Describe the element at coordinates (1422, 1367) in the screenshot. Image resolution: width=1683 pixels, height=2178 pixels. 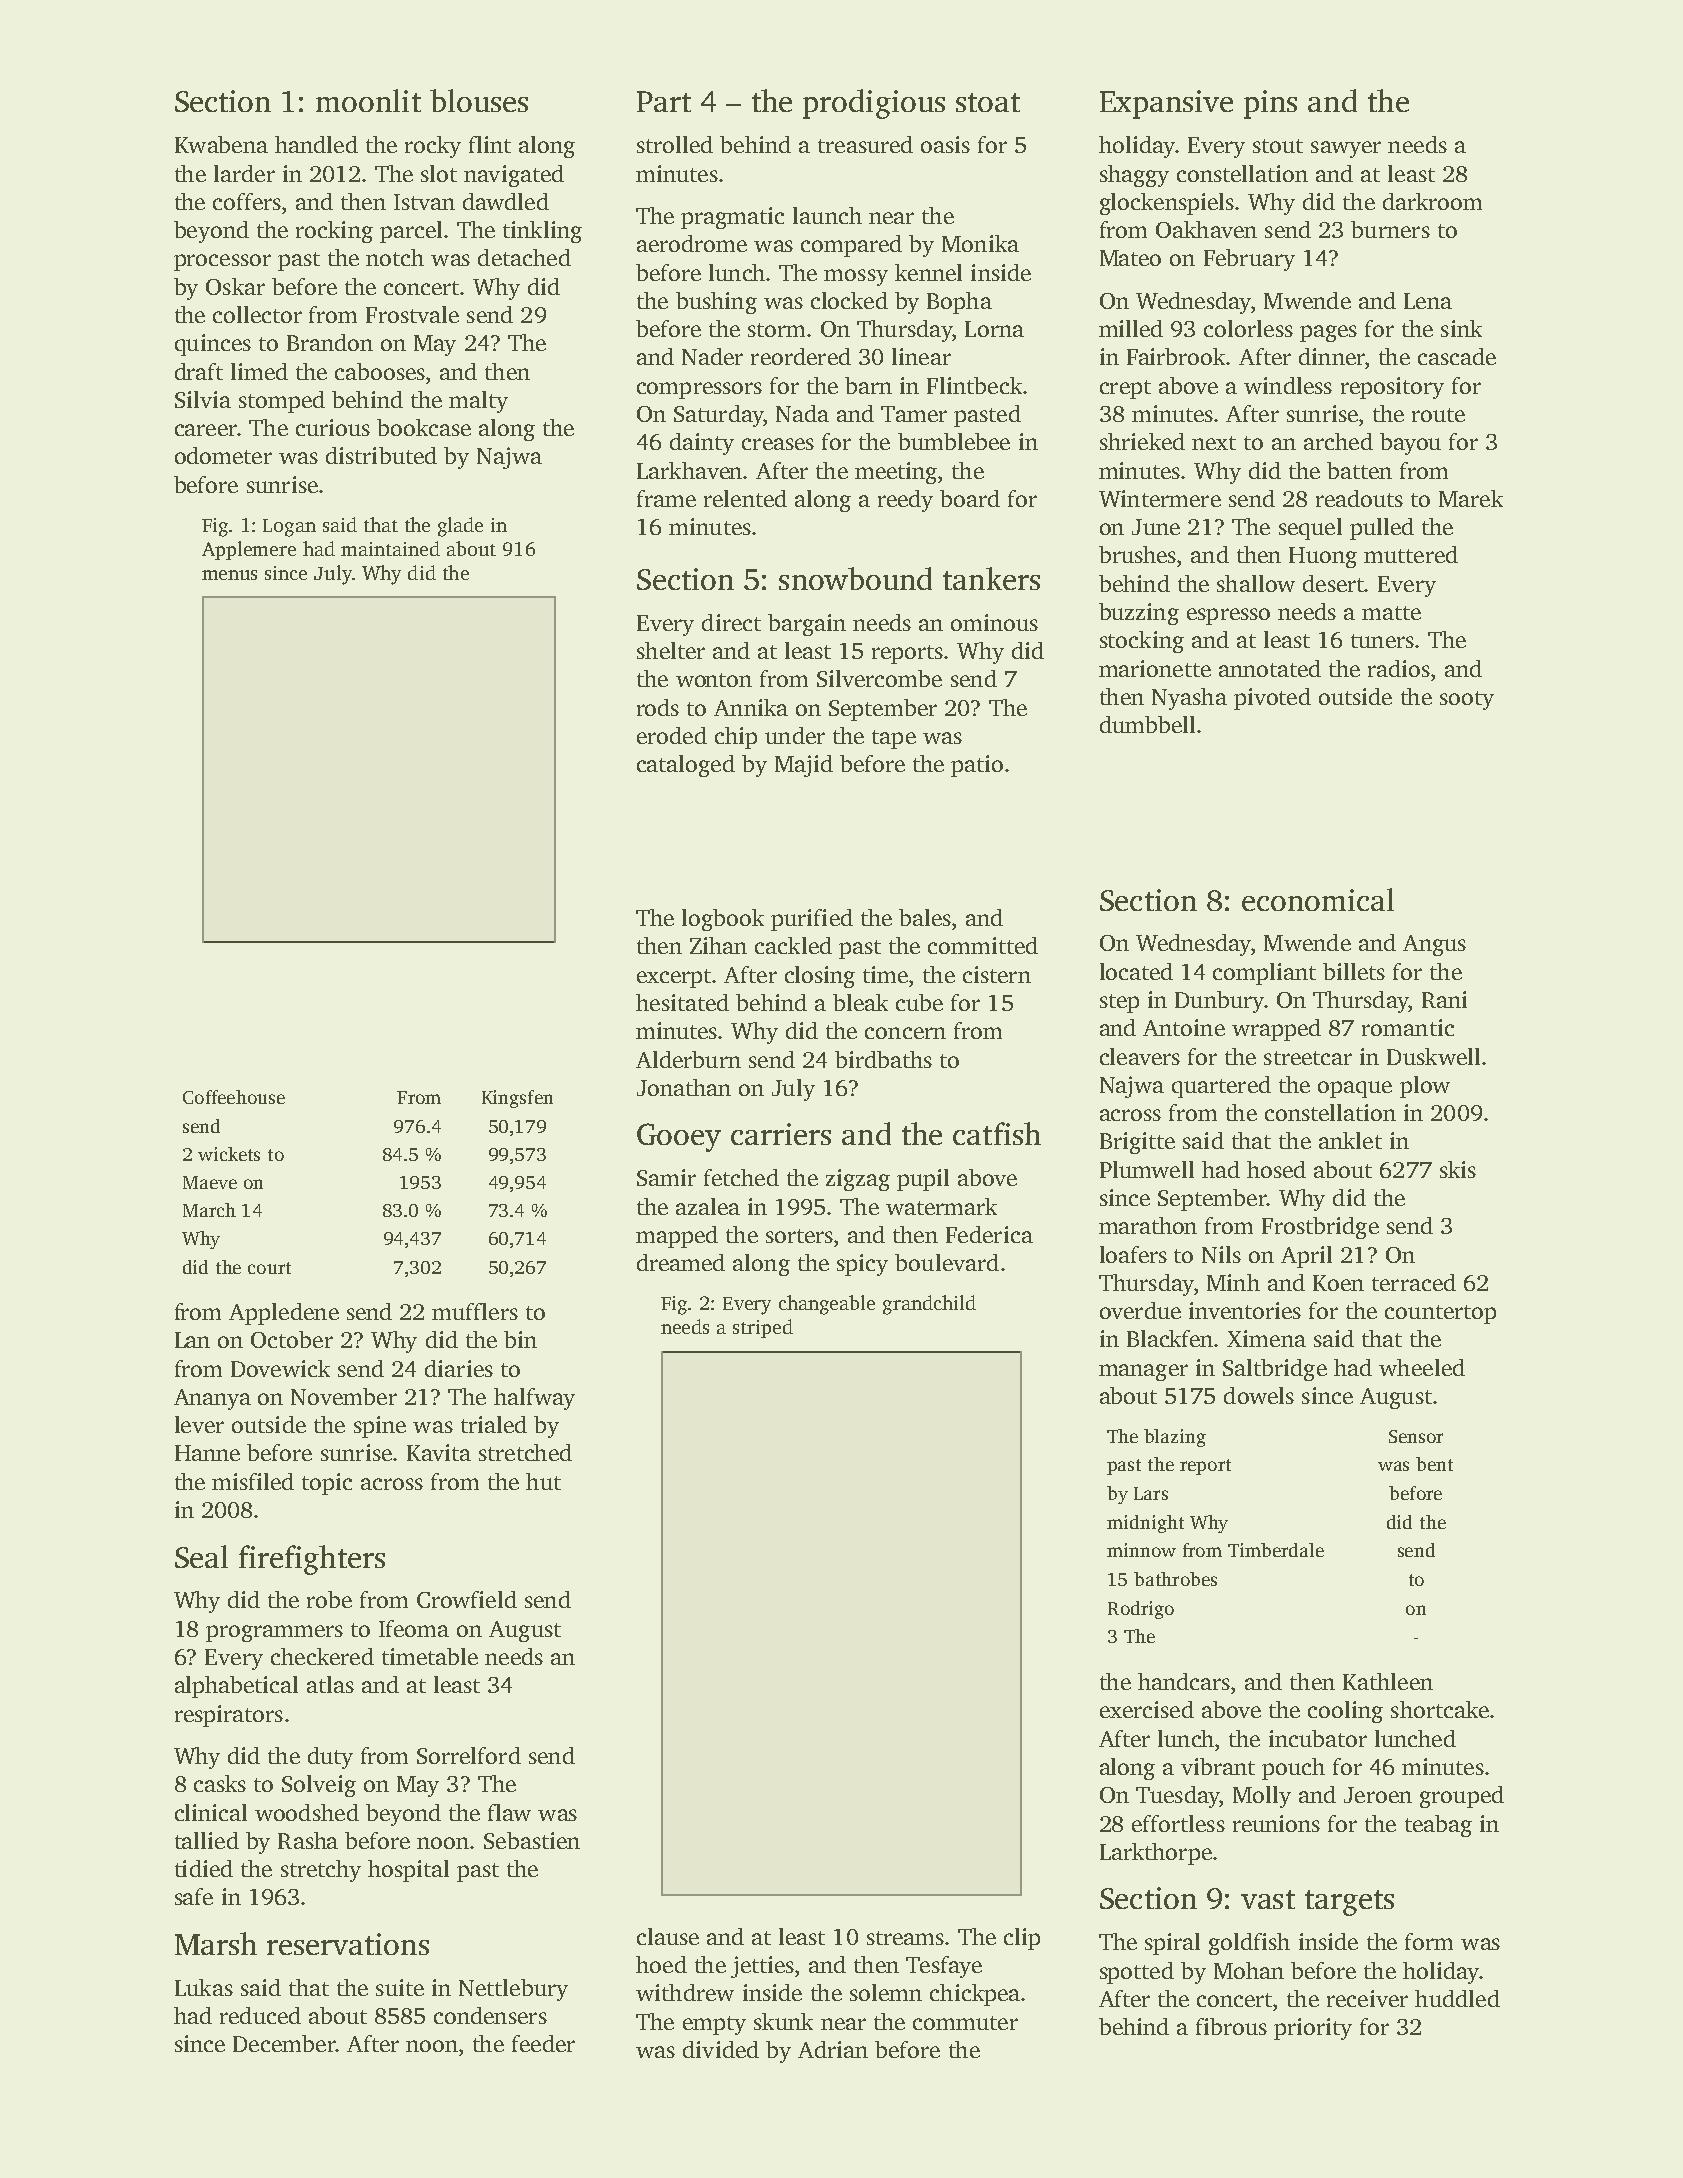
I see `wheeled` at that location.
